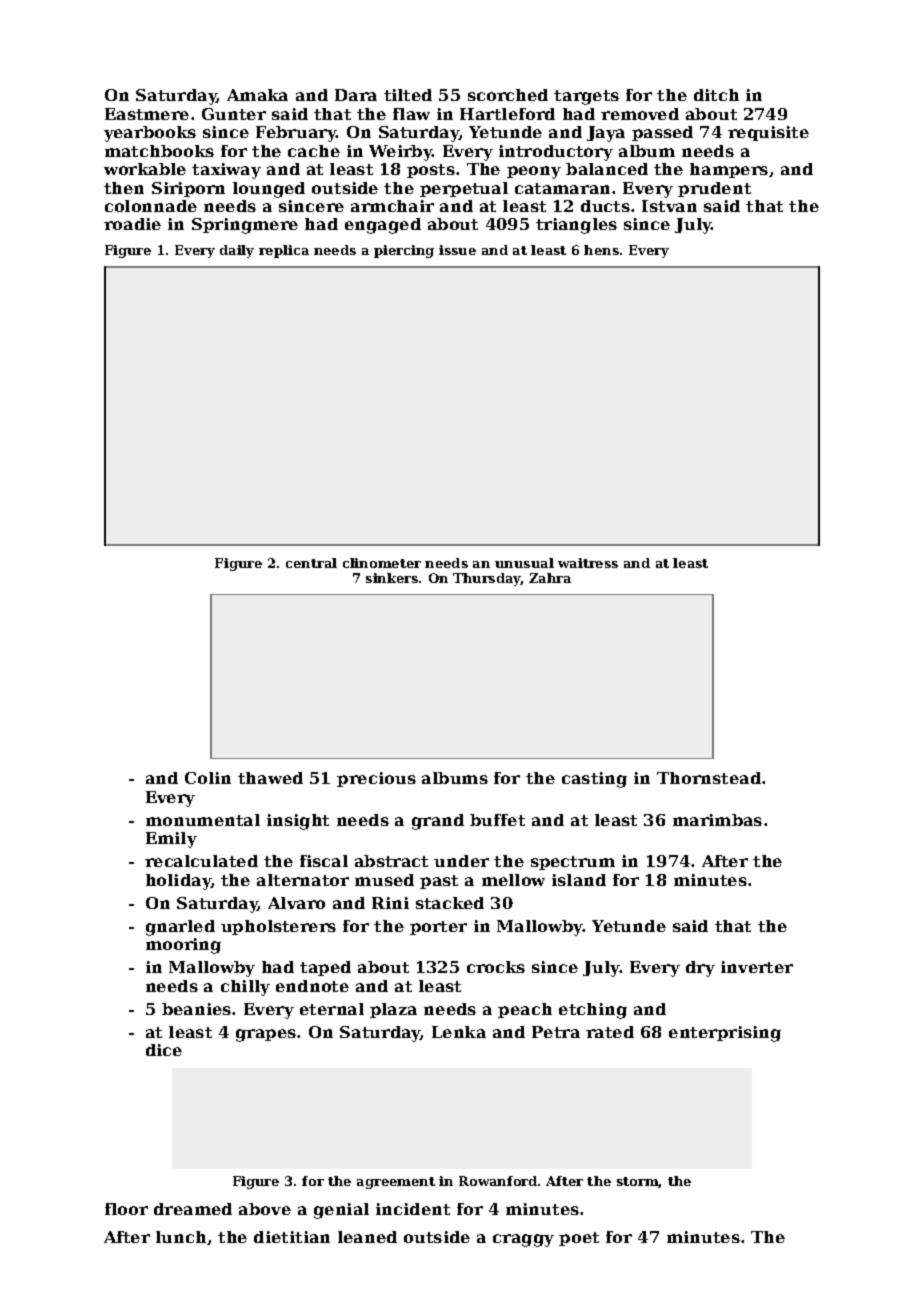 The height and width of the screenshot is (1308, 924). I want to click on scorched, so click(508, 95).
